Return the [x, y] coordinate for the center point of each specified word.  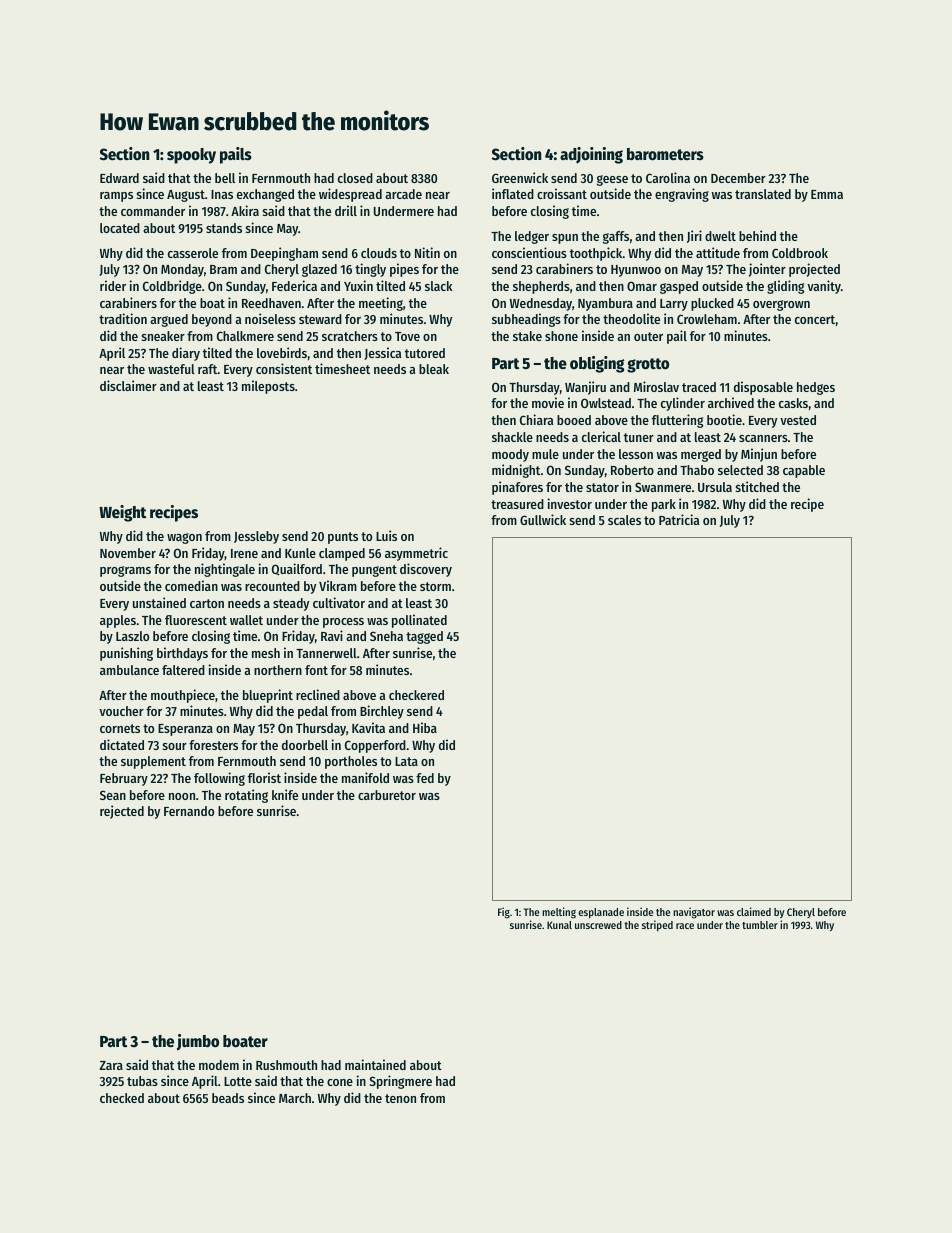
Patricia [679, 519]
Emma [827, 194]
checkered [416, 695]
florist [264, 777]
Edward [119, 178]
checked [122, 1098]
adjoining [591, 155]
